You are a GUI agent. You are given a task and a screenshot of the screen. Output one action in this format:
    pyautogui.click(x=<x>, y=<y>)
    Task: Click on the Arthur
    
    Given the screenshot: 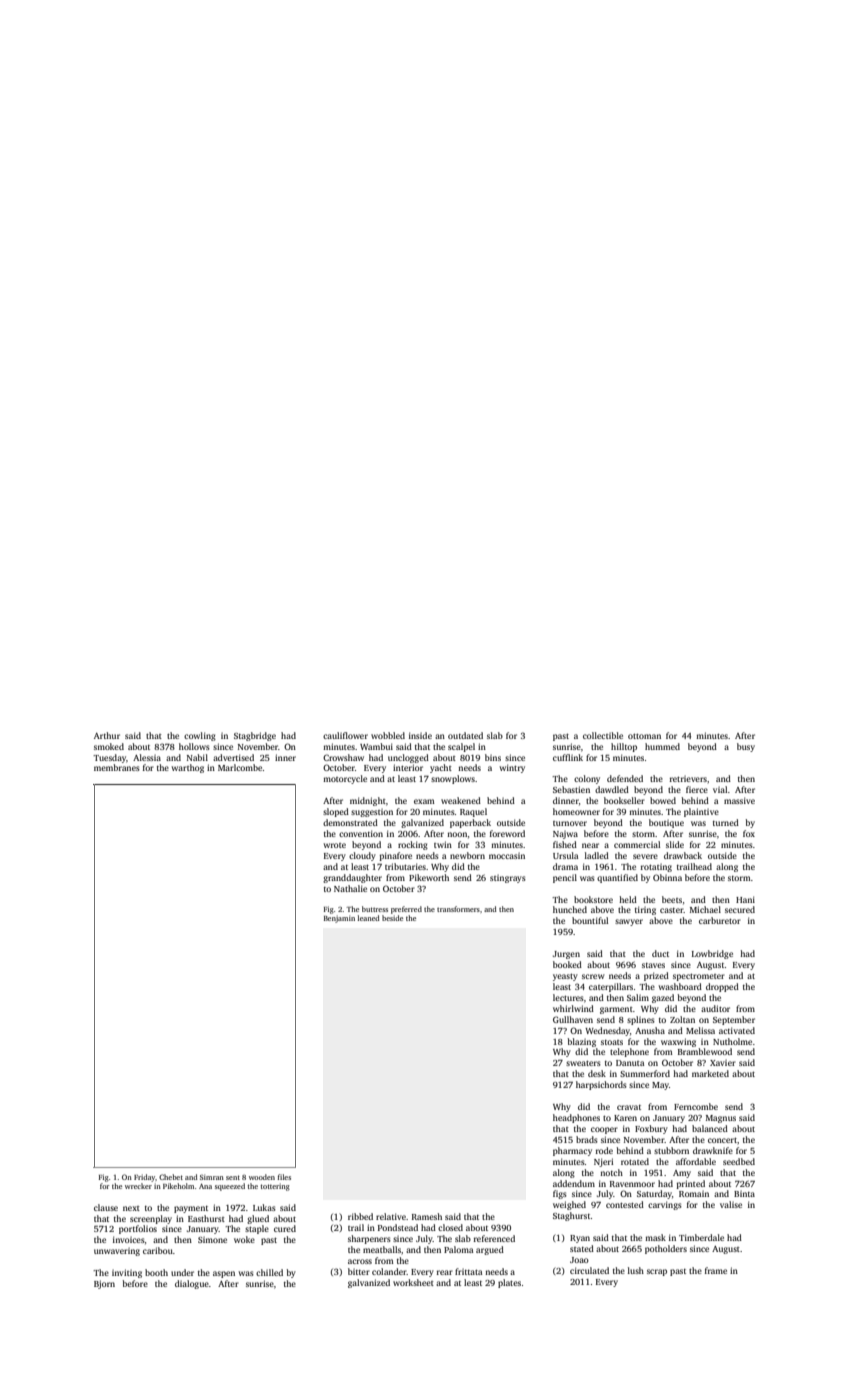 What is the action you would take?
    pyautogui.click(x=107, y=735)
